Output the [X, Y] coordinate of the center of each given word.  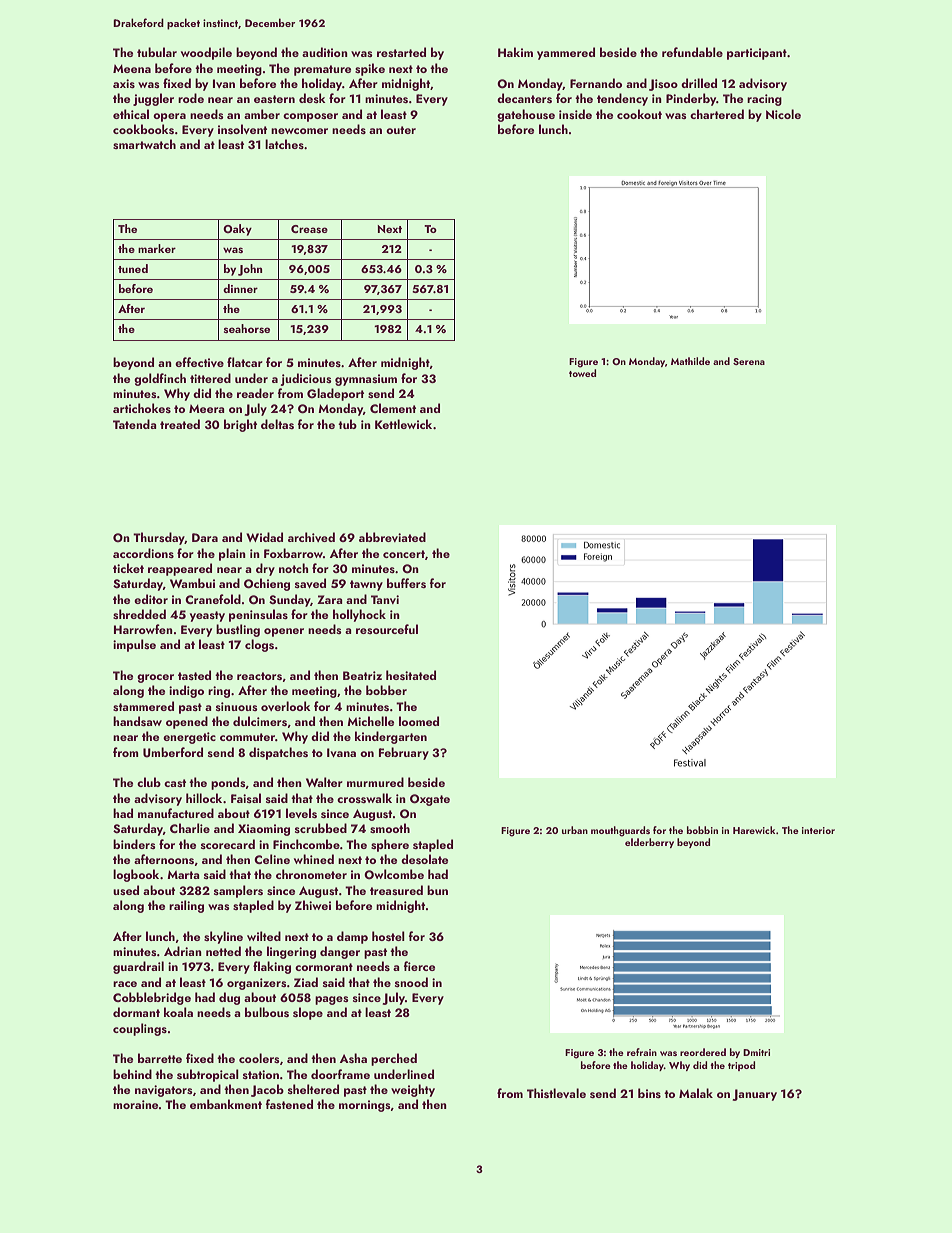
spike [370, 69]
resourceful [387, 629]
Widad [264, 537]
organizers [257, 984]
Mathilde [690, 361]
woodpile [206, 53]
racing [764, 100]
